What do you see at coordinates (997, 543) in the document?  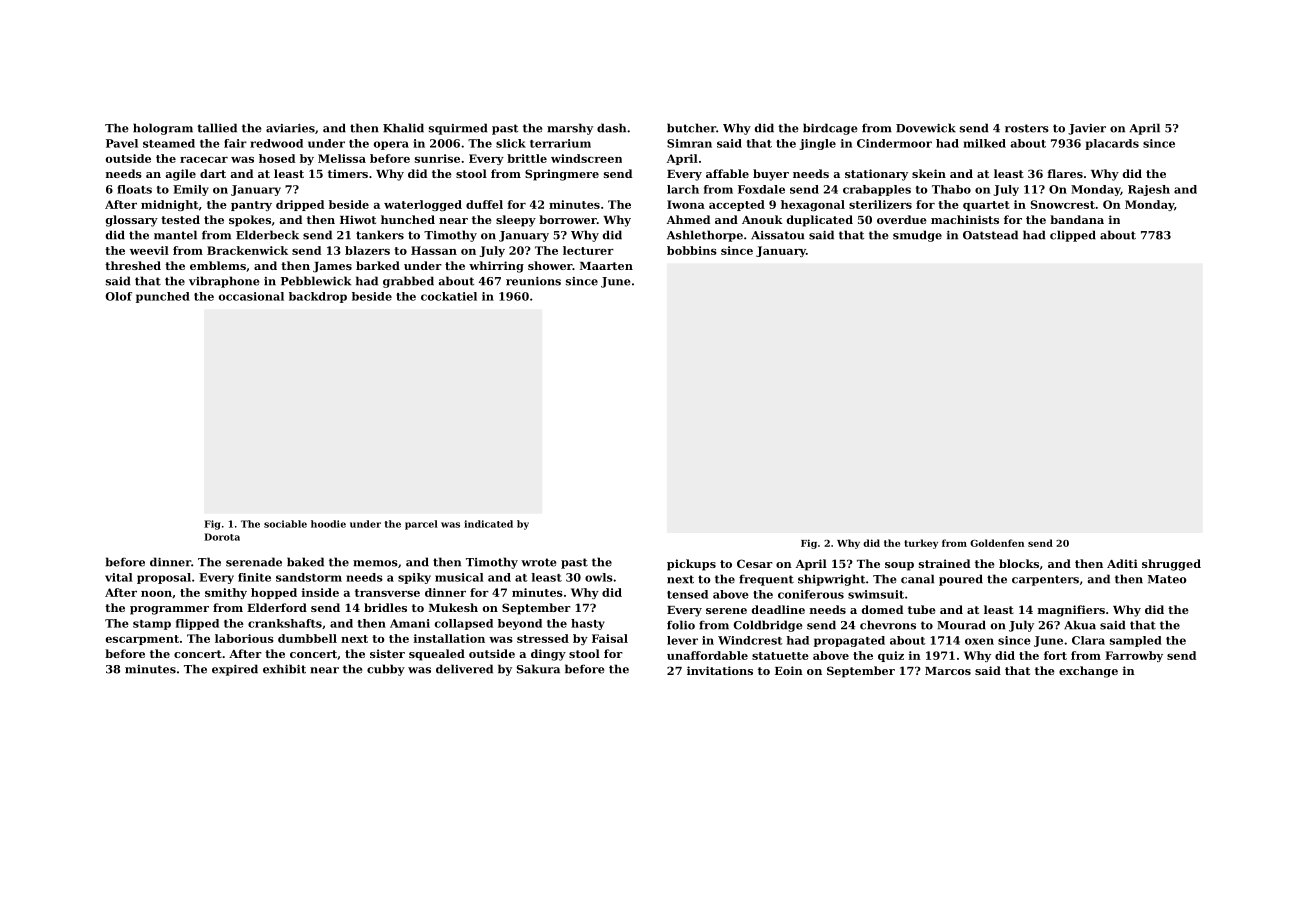 I see `Goldenfen` at bounding box center [997, 543].
